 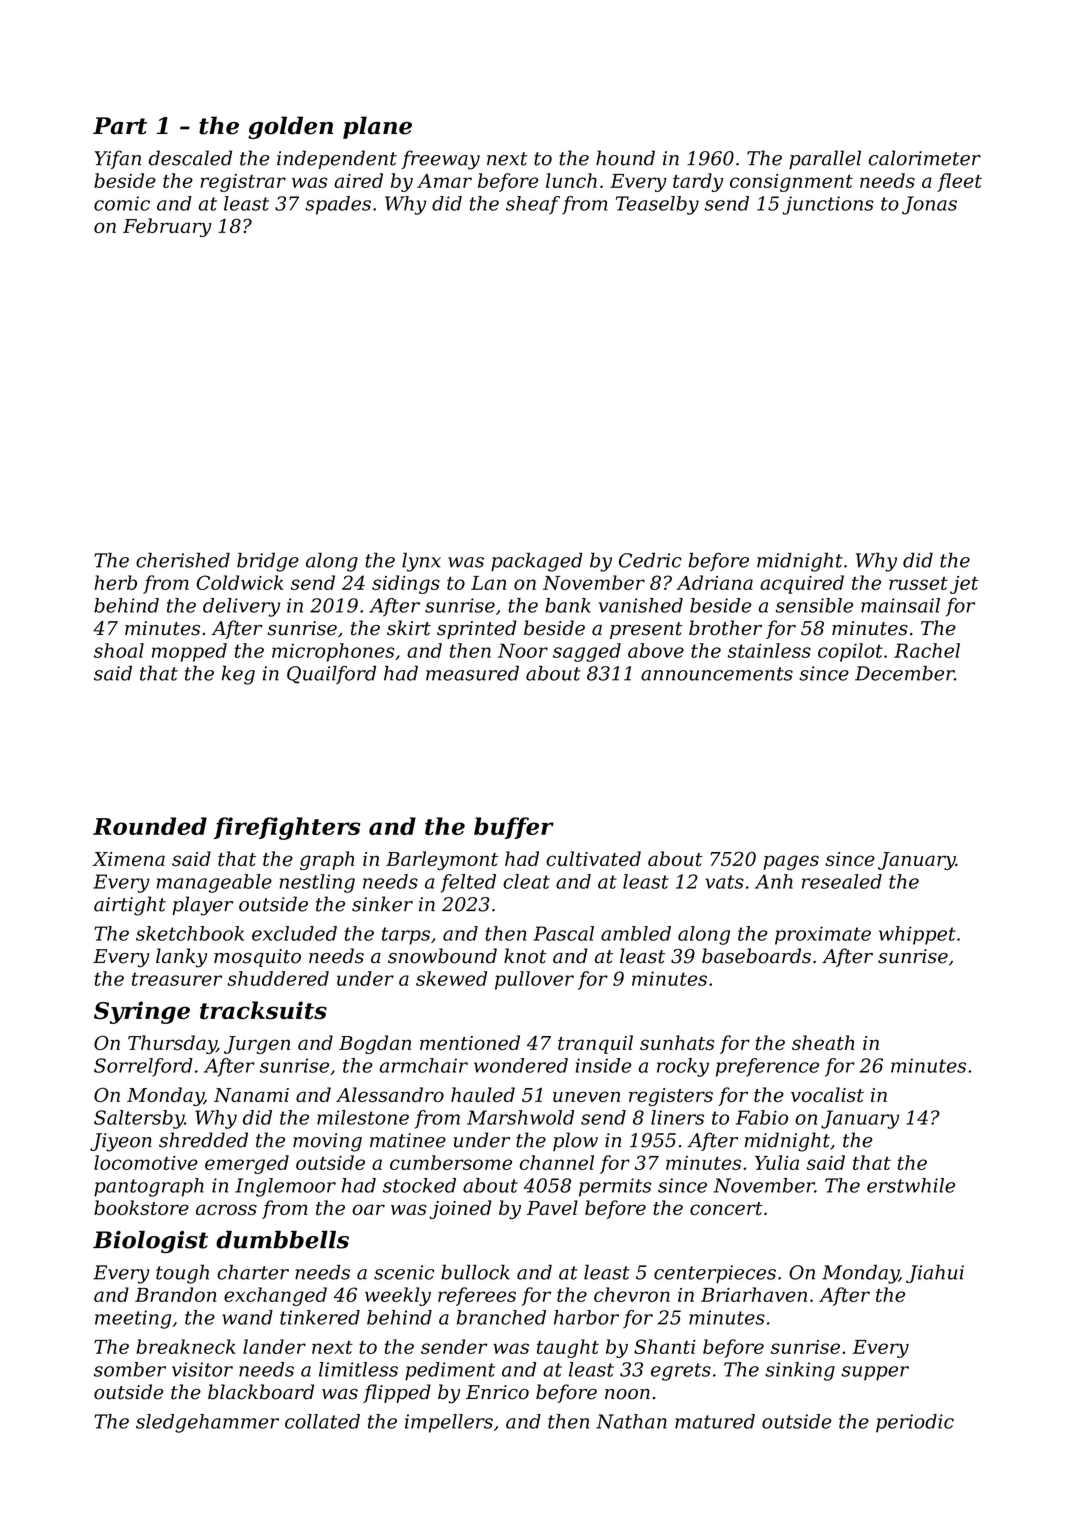 What do you see at coordinates (927, 650) in the page?
I see `Rachel` at bounding box center [927, 650].
